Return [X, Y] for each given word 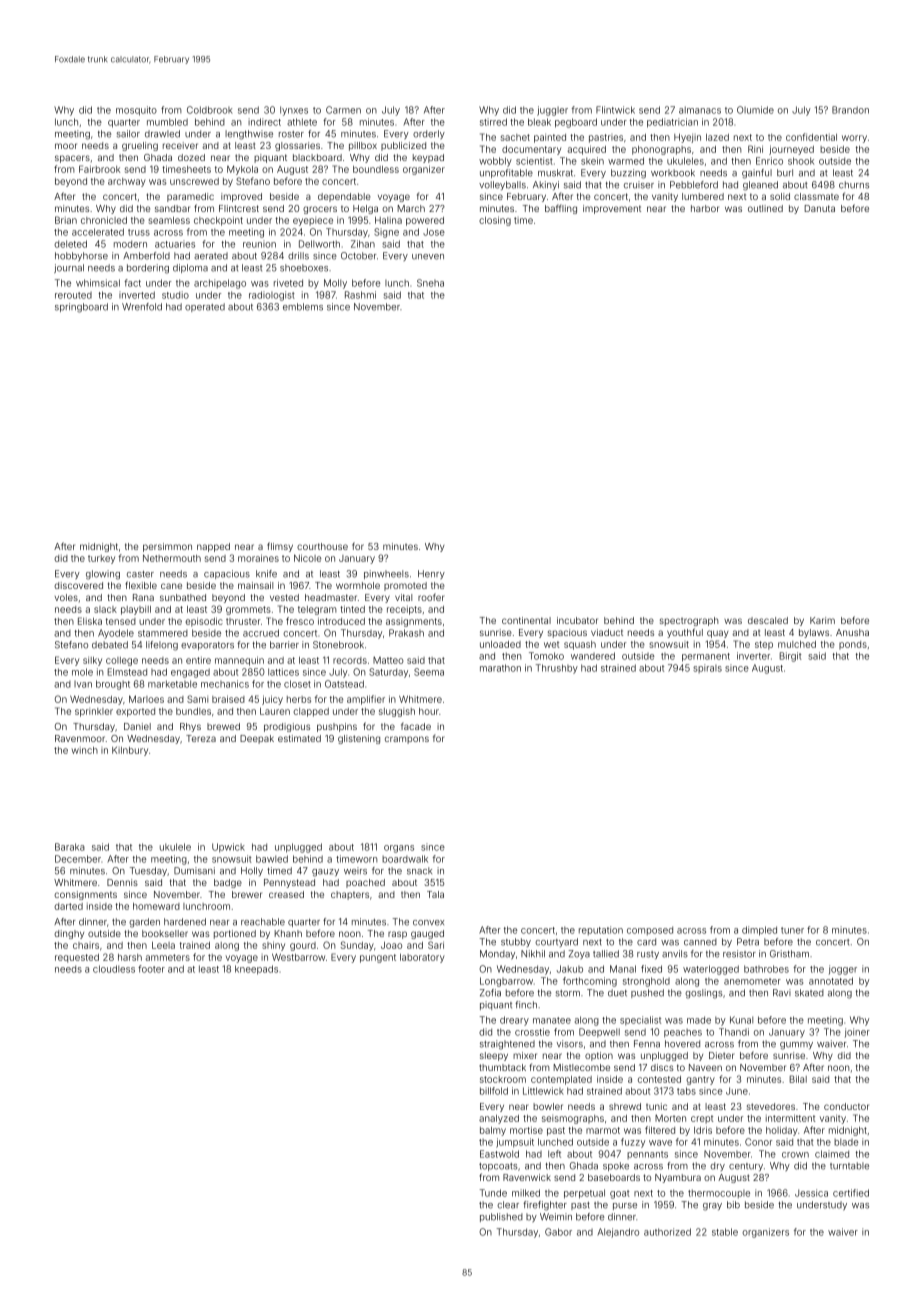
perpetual [584, 1194]
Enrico [769, 161]
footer [151, 969]
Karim [822, 620]
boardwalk [405, 859]
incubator [577, 620]
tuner [792, 930]
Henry [431, 574]
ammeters [167, 957]
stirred [493, 122]
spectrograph [689, 621]
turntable [849, 1166]
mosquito [136, 111]
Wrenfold [142, 307]
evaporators [207, 646]
